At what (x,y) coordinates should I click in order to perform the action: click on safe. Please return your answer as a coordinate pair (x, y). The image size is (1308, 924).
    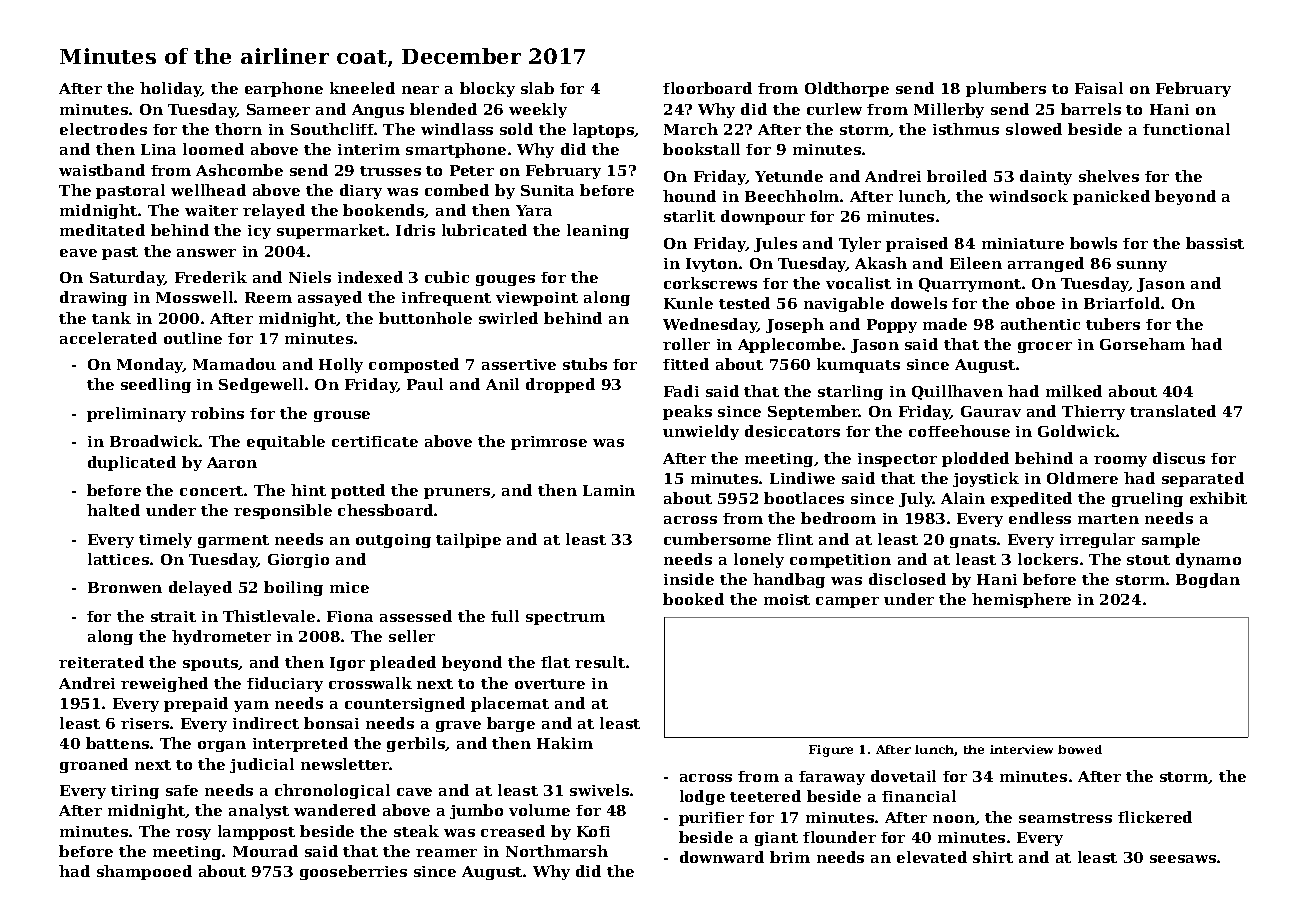
    Looking at the image, I should click on (182, 790).
